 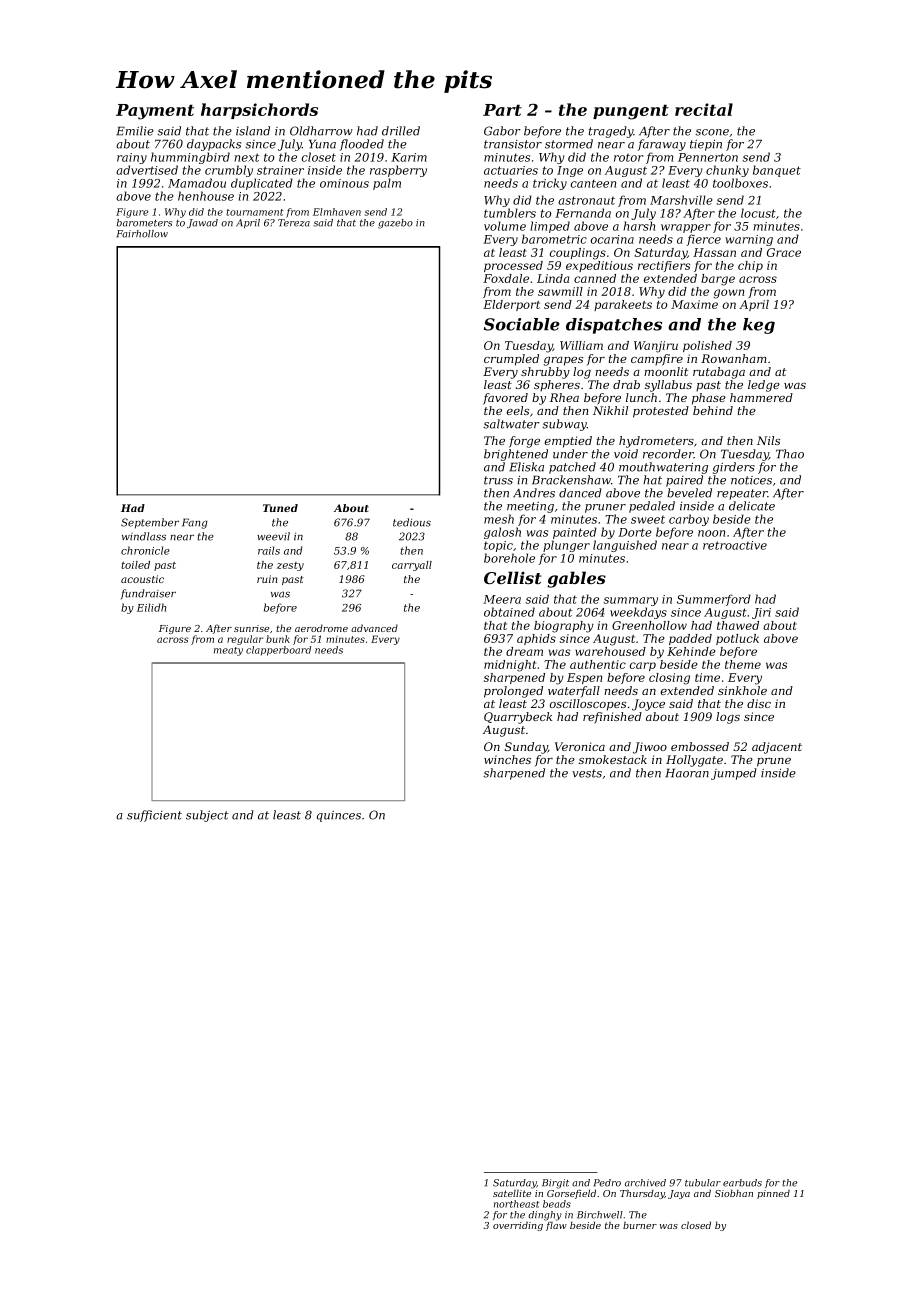 What do you see at coordinates (195, 523) in the image?
I see `Fang` at bounding box center [195, 523].
